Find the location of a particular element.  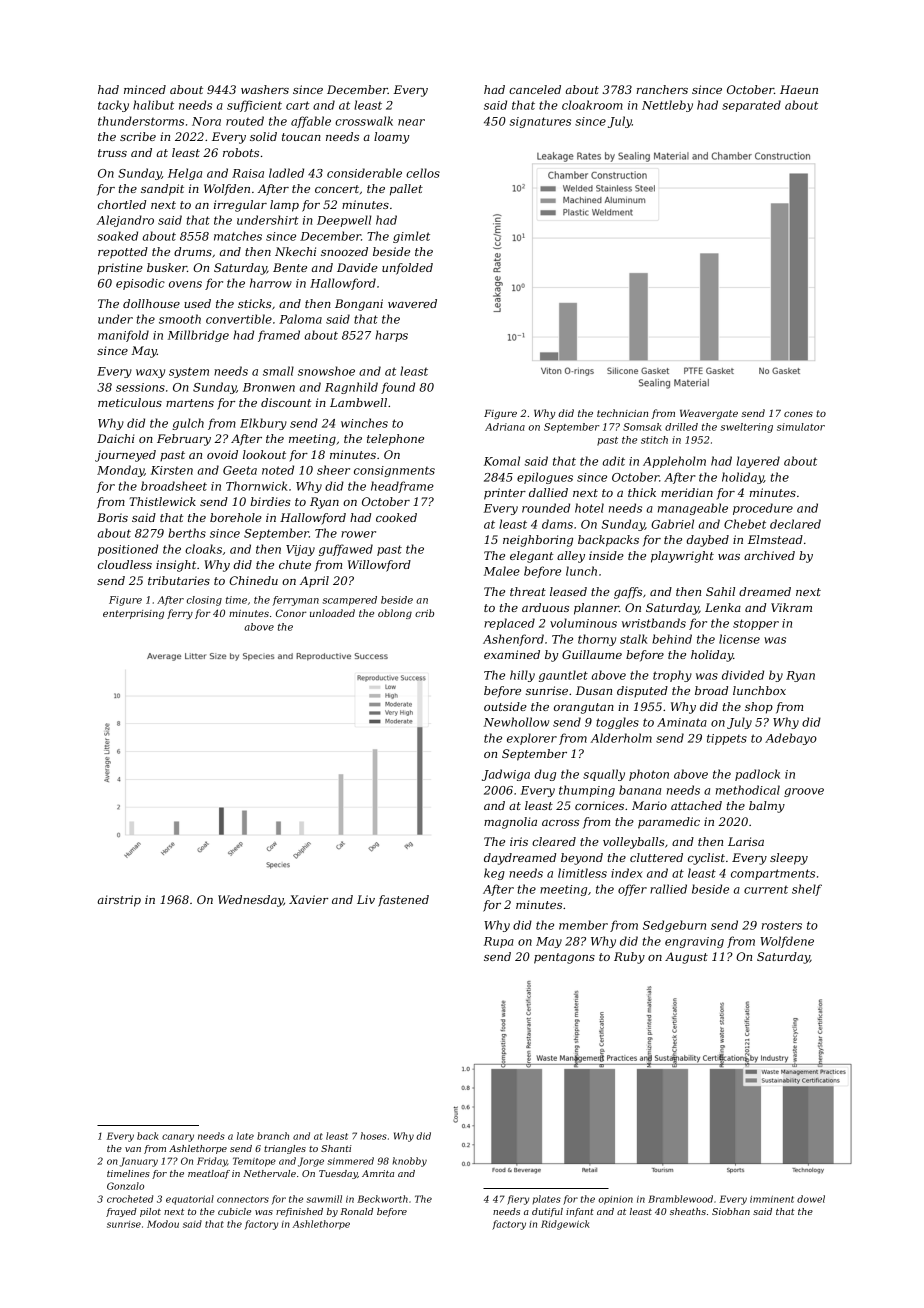

cones is located at coordinates (798, 414).
